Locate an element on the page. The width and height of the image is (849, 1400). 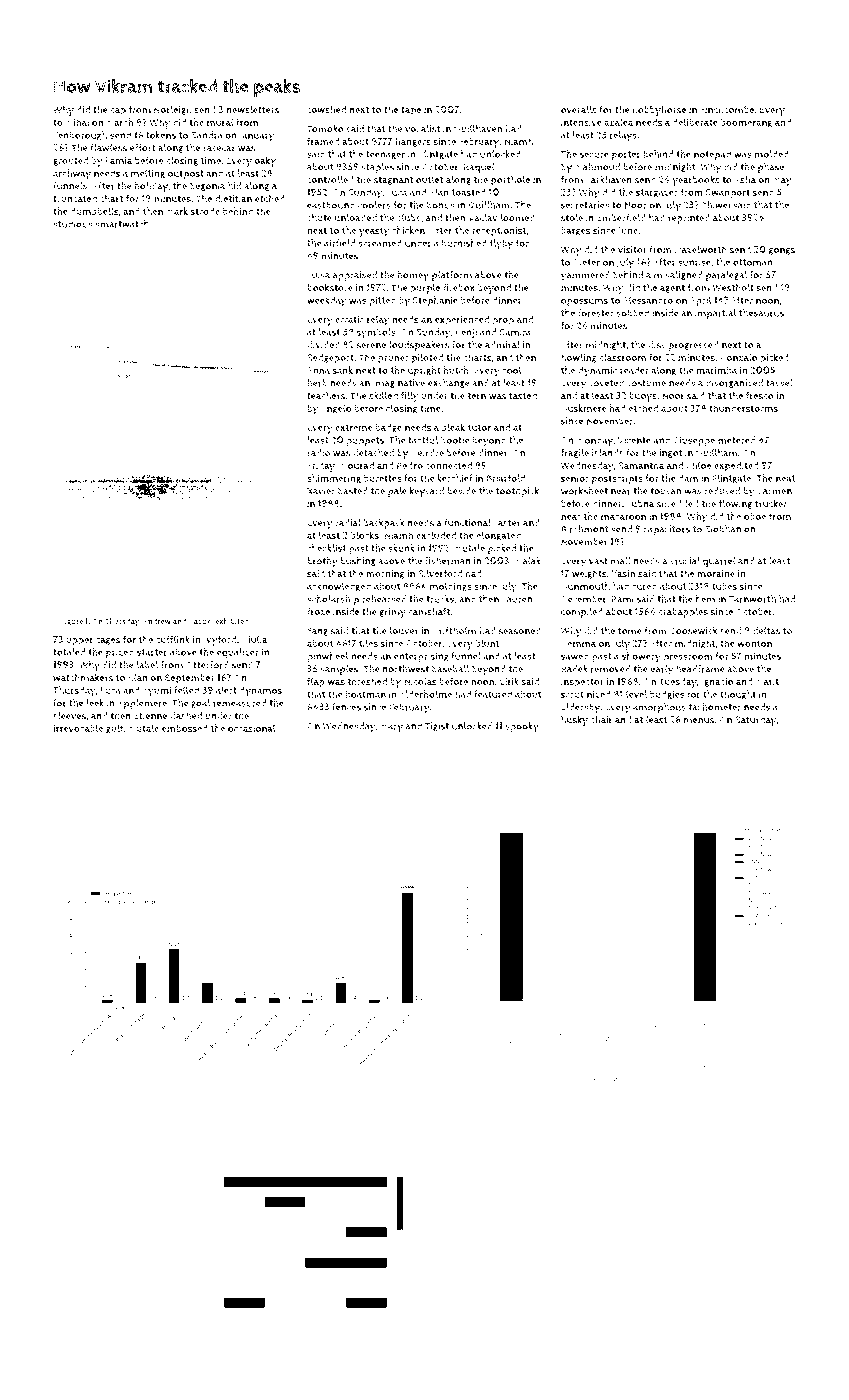
tubes is located at coordinates (724, 586).
